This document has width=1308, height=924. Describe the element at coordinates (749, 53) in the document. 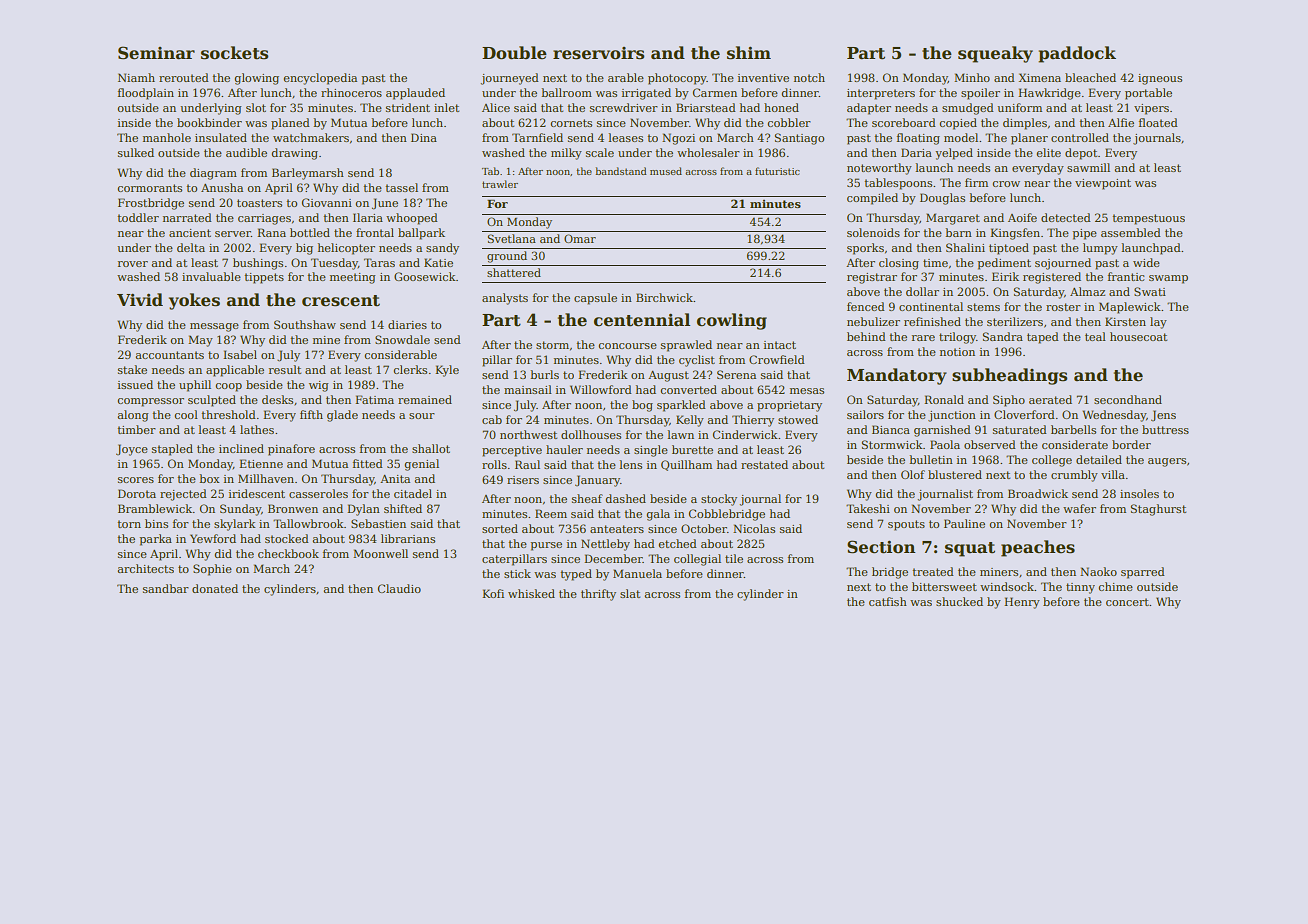

I see `shim` at that location.
